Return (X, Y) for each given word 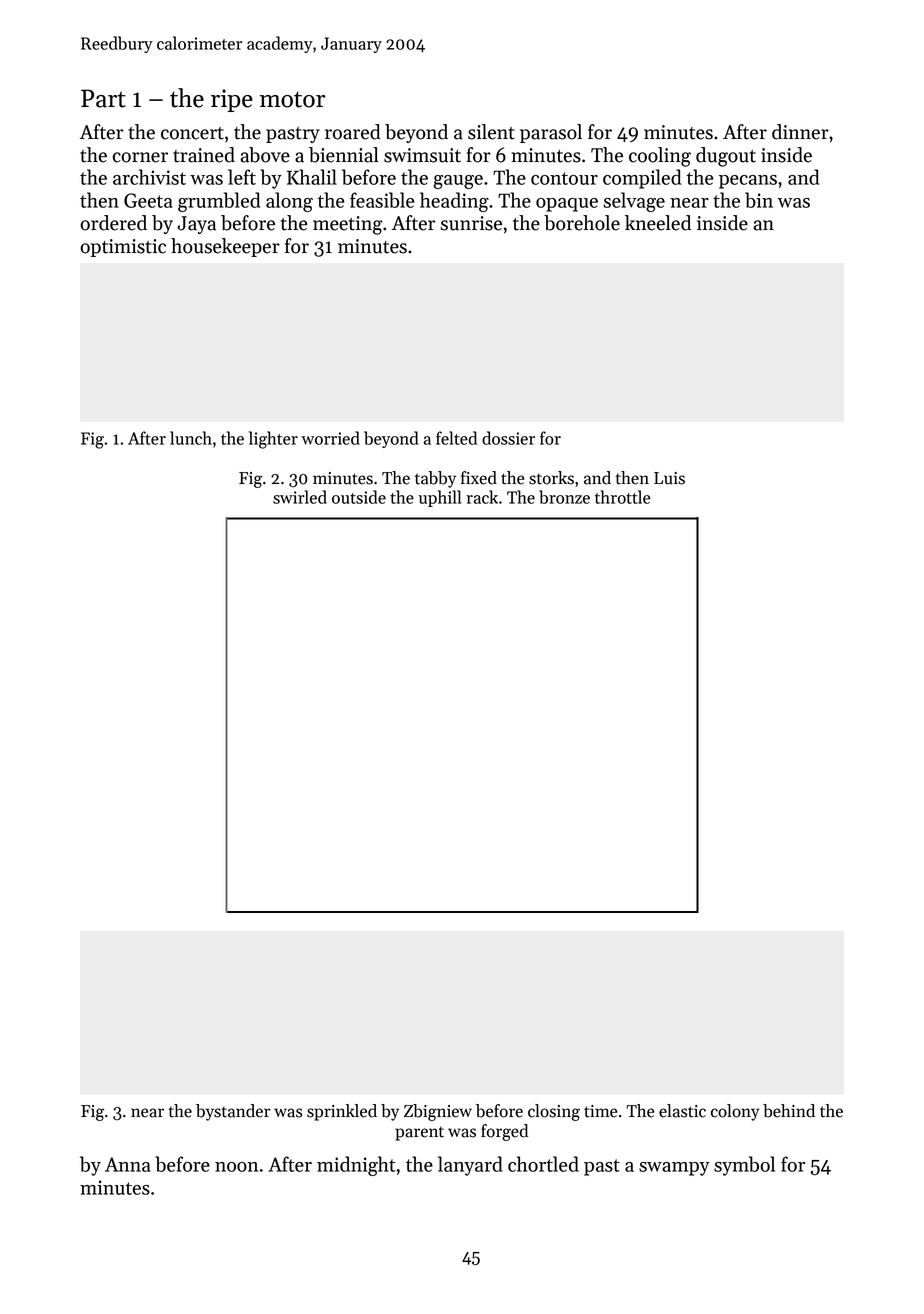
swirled (300, 497)
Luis (669, 478)
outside (359, 497)
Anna (128, 1164)
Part (103, 98)
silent (491, 132)
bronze (564, 497)
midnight (356, 1166)
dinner (800, 132)
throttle (623, 497)
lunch (191, 438)
